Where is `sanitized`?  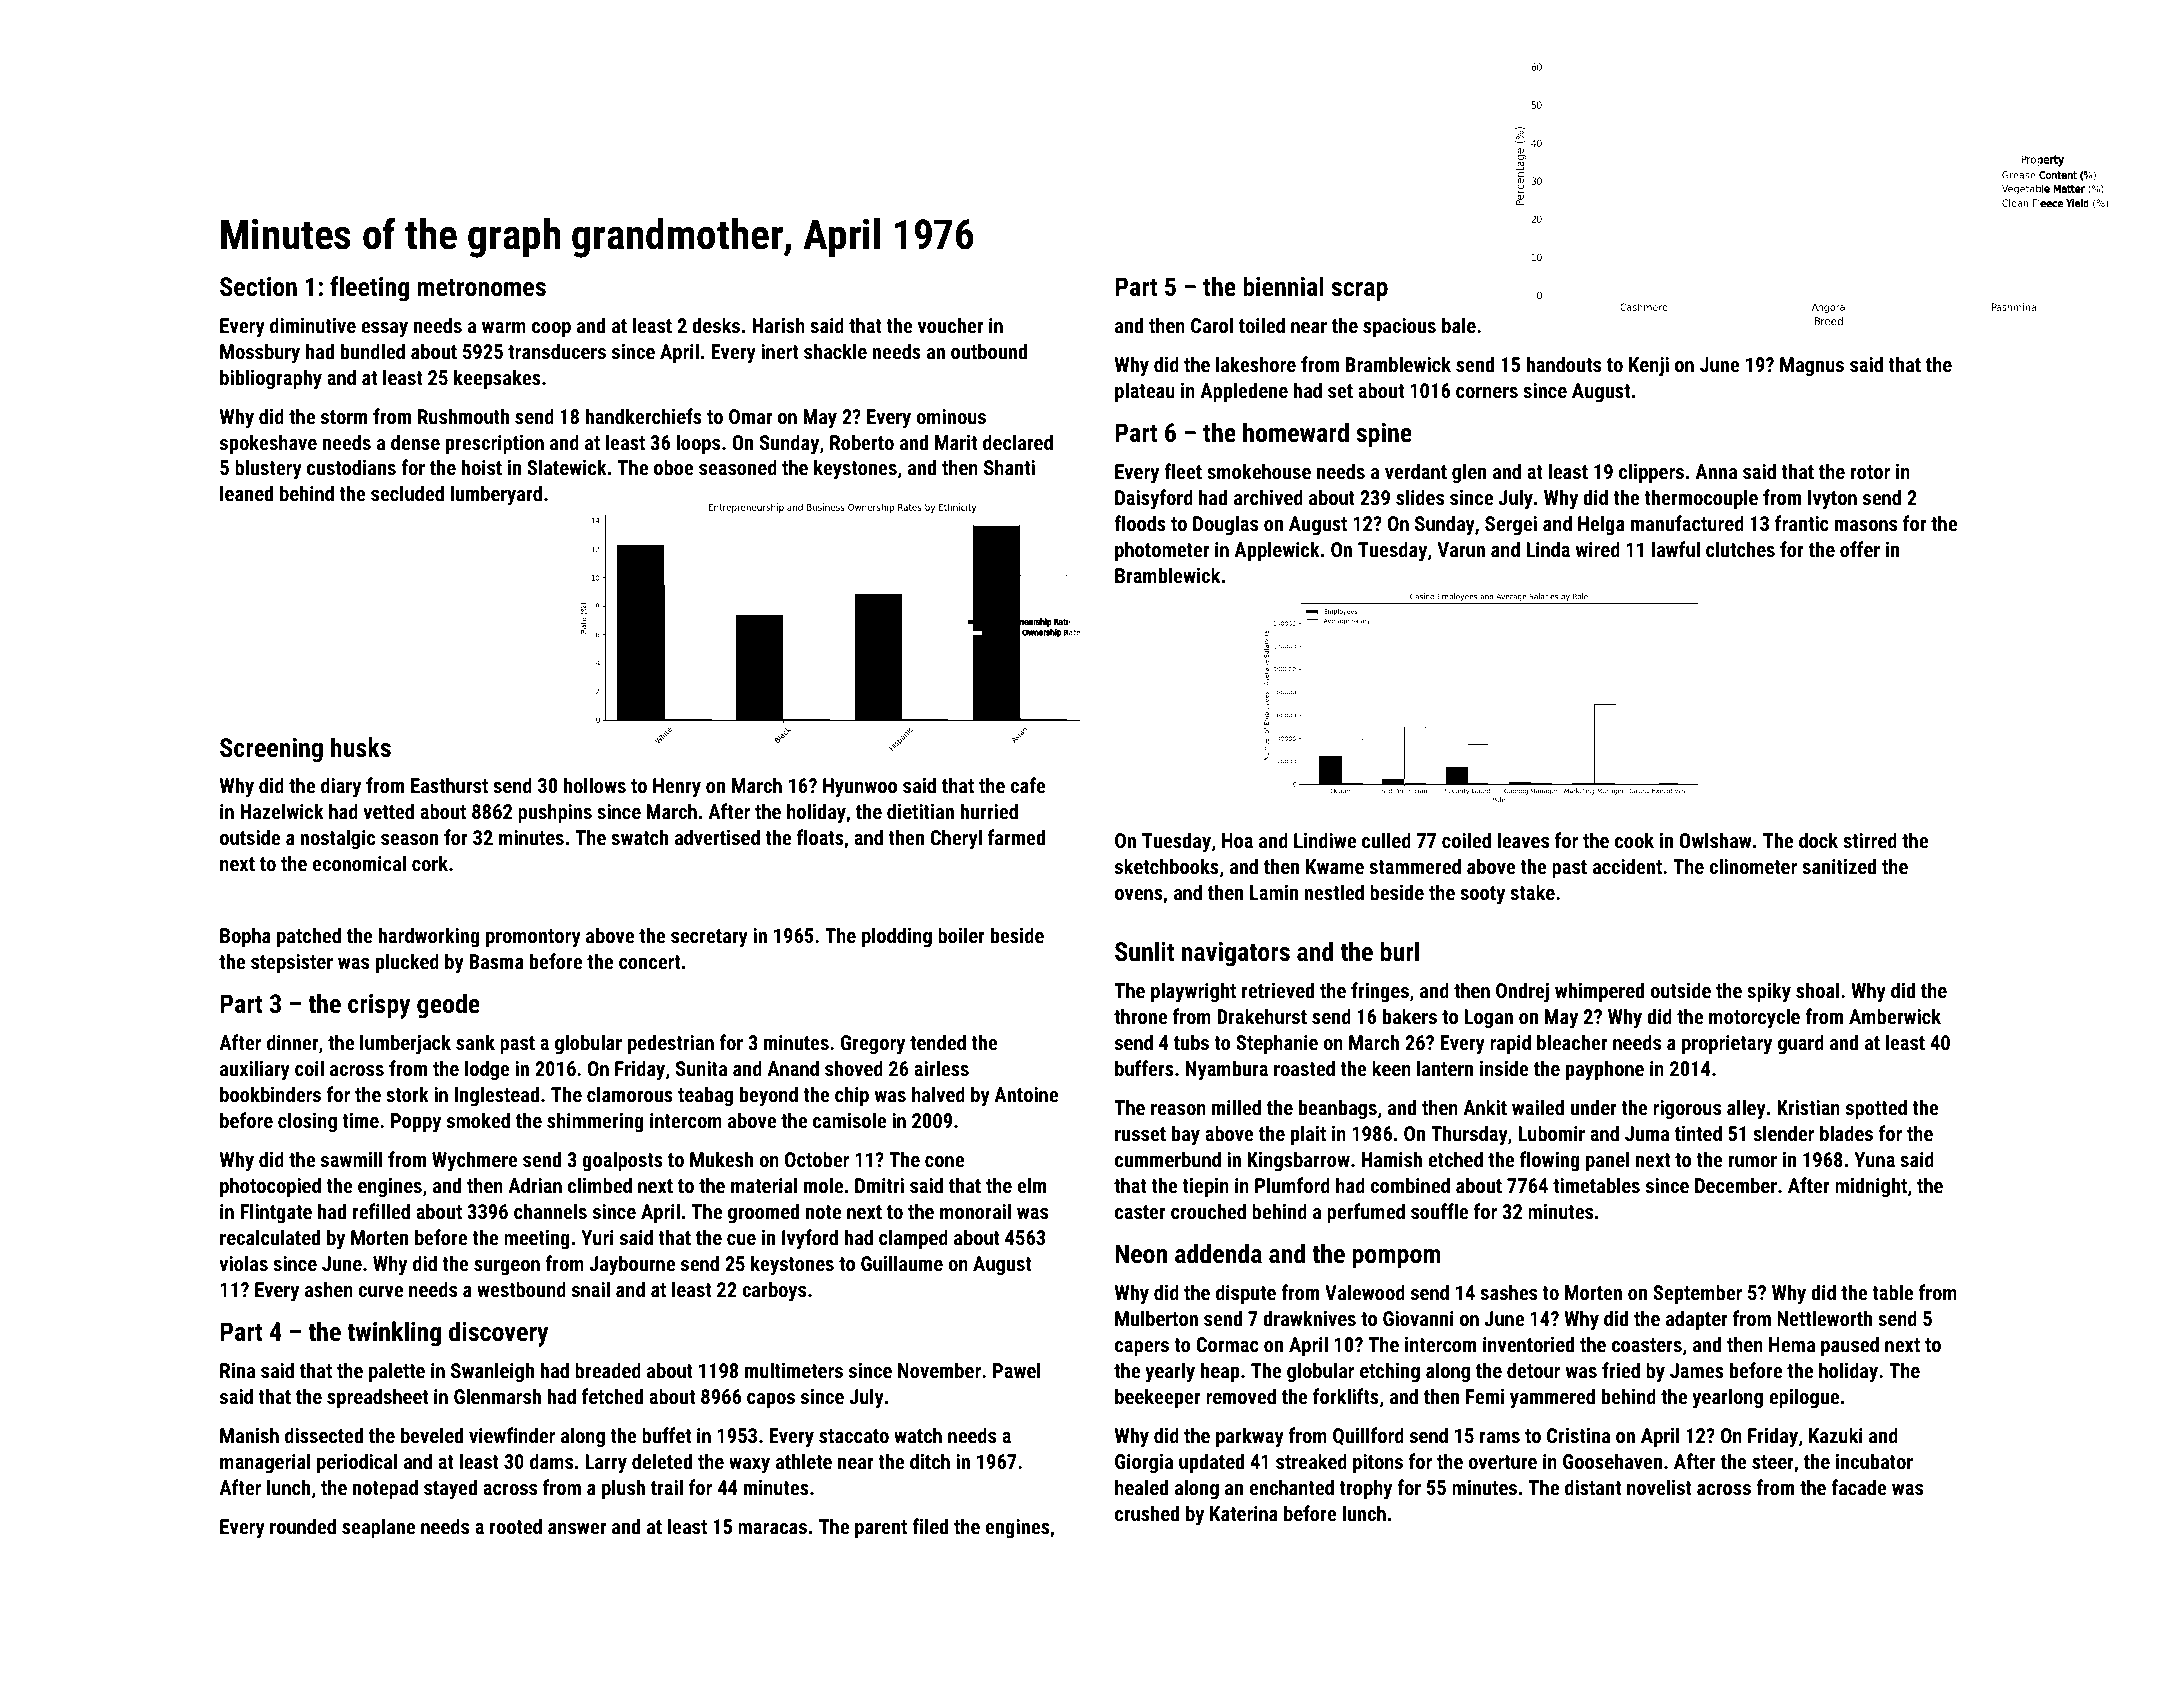
sanitized is located at coordinates (1839, 866).
